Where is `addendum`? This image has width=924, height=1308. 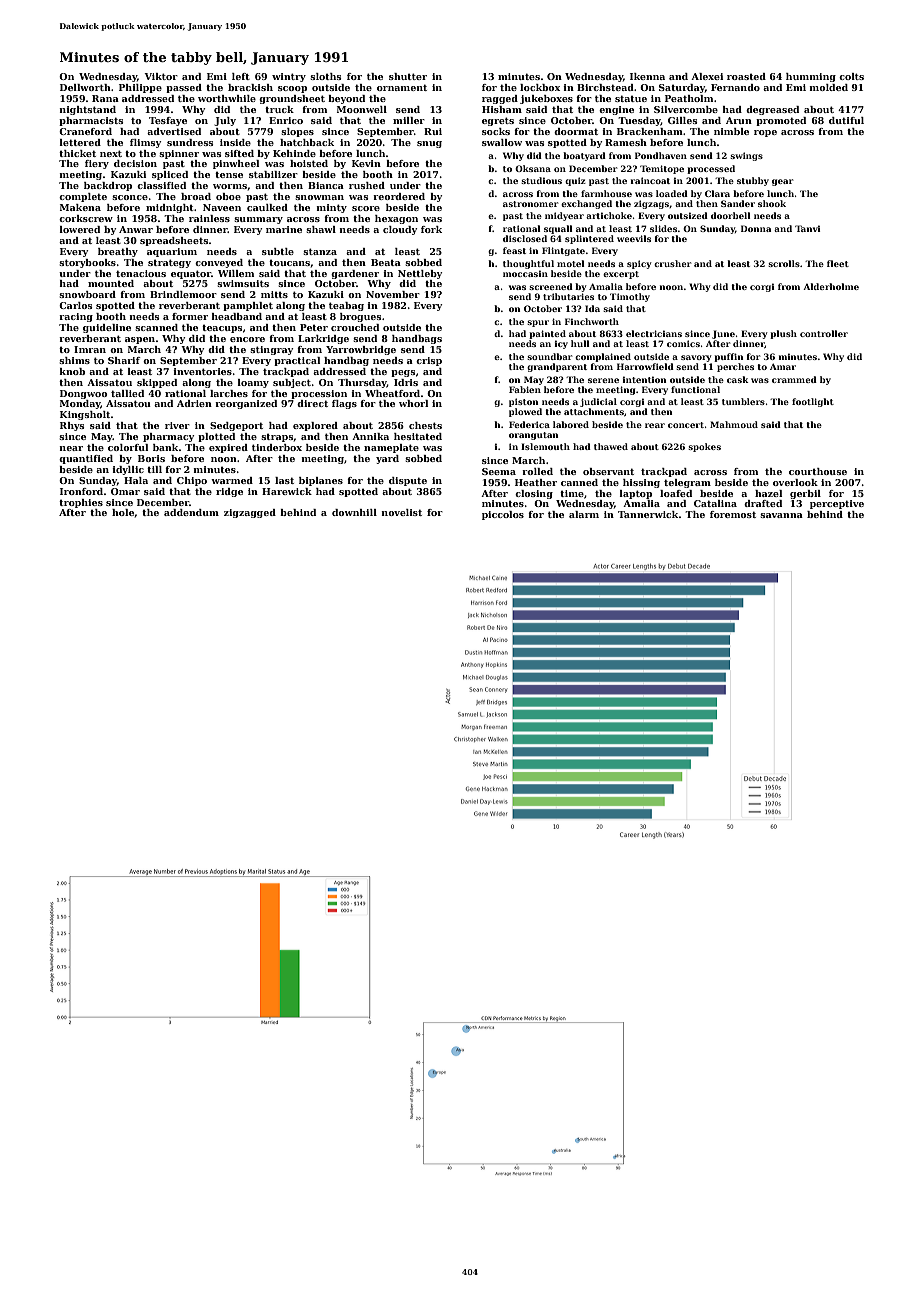 addendum is located at coordinates (191, 512).
